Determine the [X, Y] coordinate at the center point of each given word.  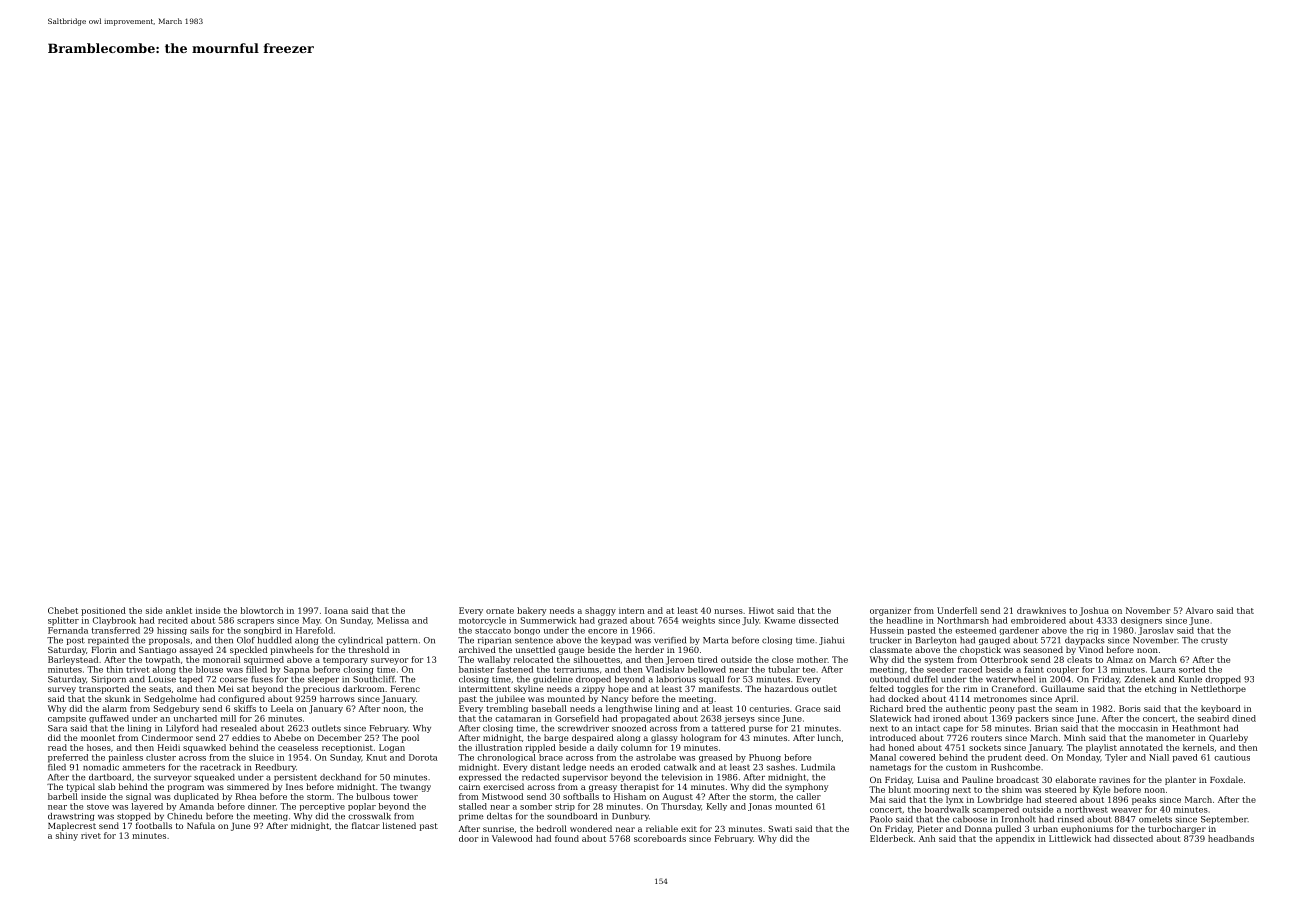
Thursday [681, 807]
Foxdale [1226, 779]
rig [1092, 631]
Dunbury [630, 817]
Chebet [63, 610]
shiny [67, 836]
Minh [1075, 737]
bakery [531, 611]
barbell [63, 796]
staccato [493, 631]
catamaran [518, 719]
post [76, 641]
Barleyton [936, 641]
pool [410, 738]
